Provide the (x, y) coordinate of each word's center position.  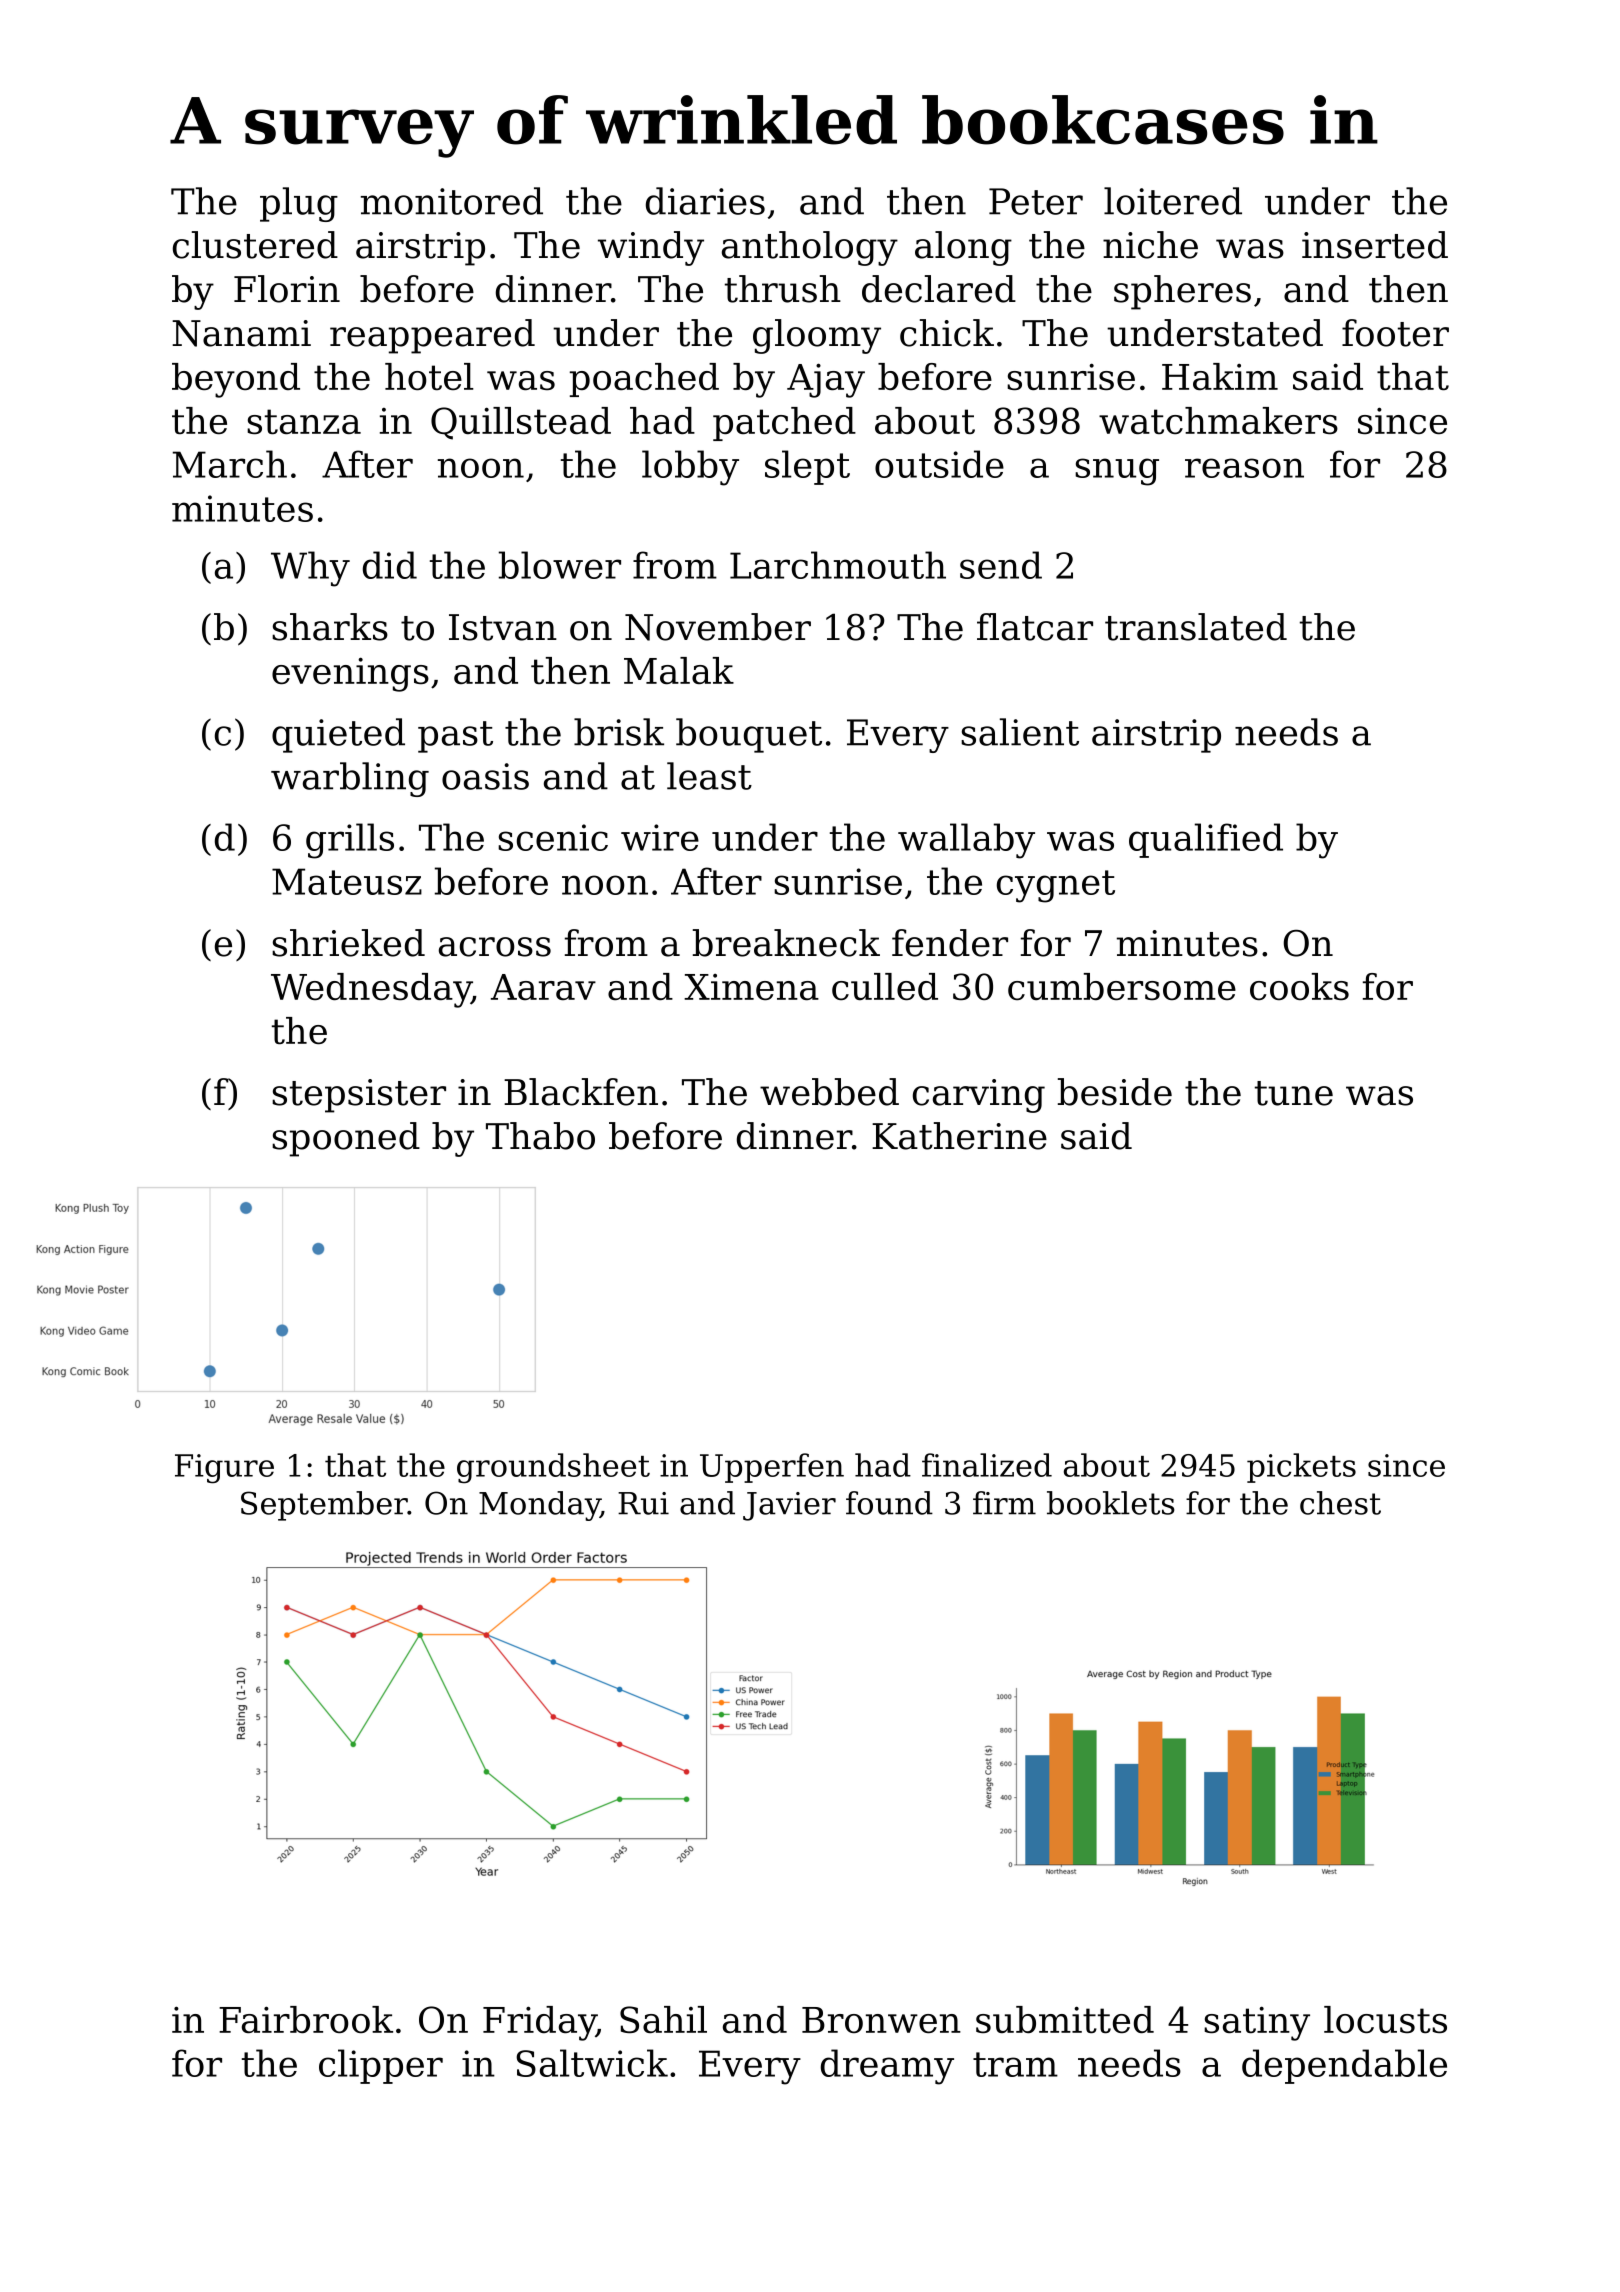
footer (1395, 333)
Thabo (540, 1136)
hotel (429, 376)
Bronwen (881, 2020)
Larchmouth (838, 565)
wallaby (966, 841)
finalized (987, 1465)
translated (1196, 627)
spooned (346, 1139)
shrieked (348, 943)
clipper (381, 2066)
